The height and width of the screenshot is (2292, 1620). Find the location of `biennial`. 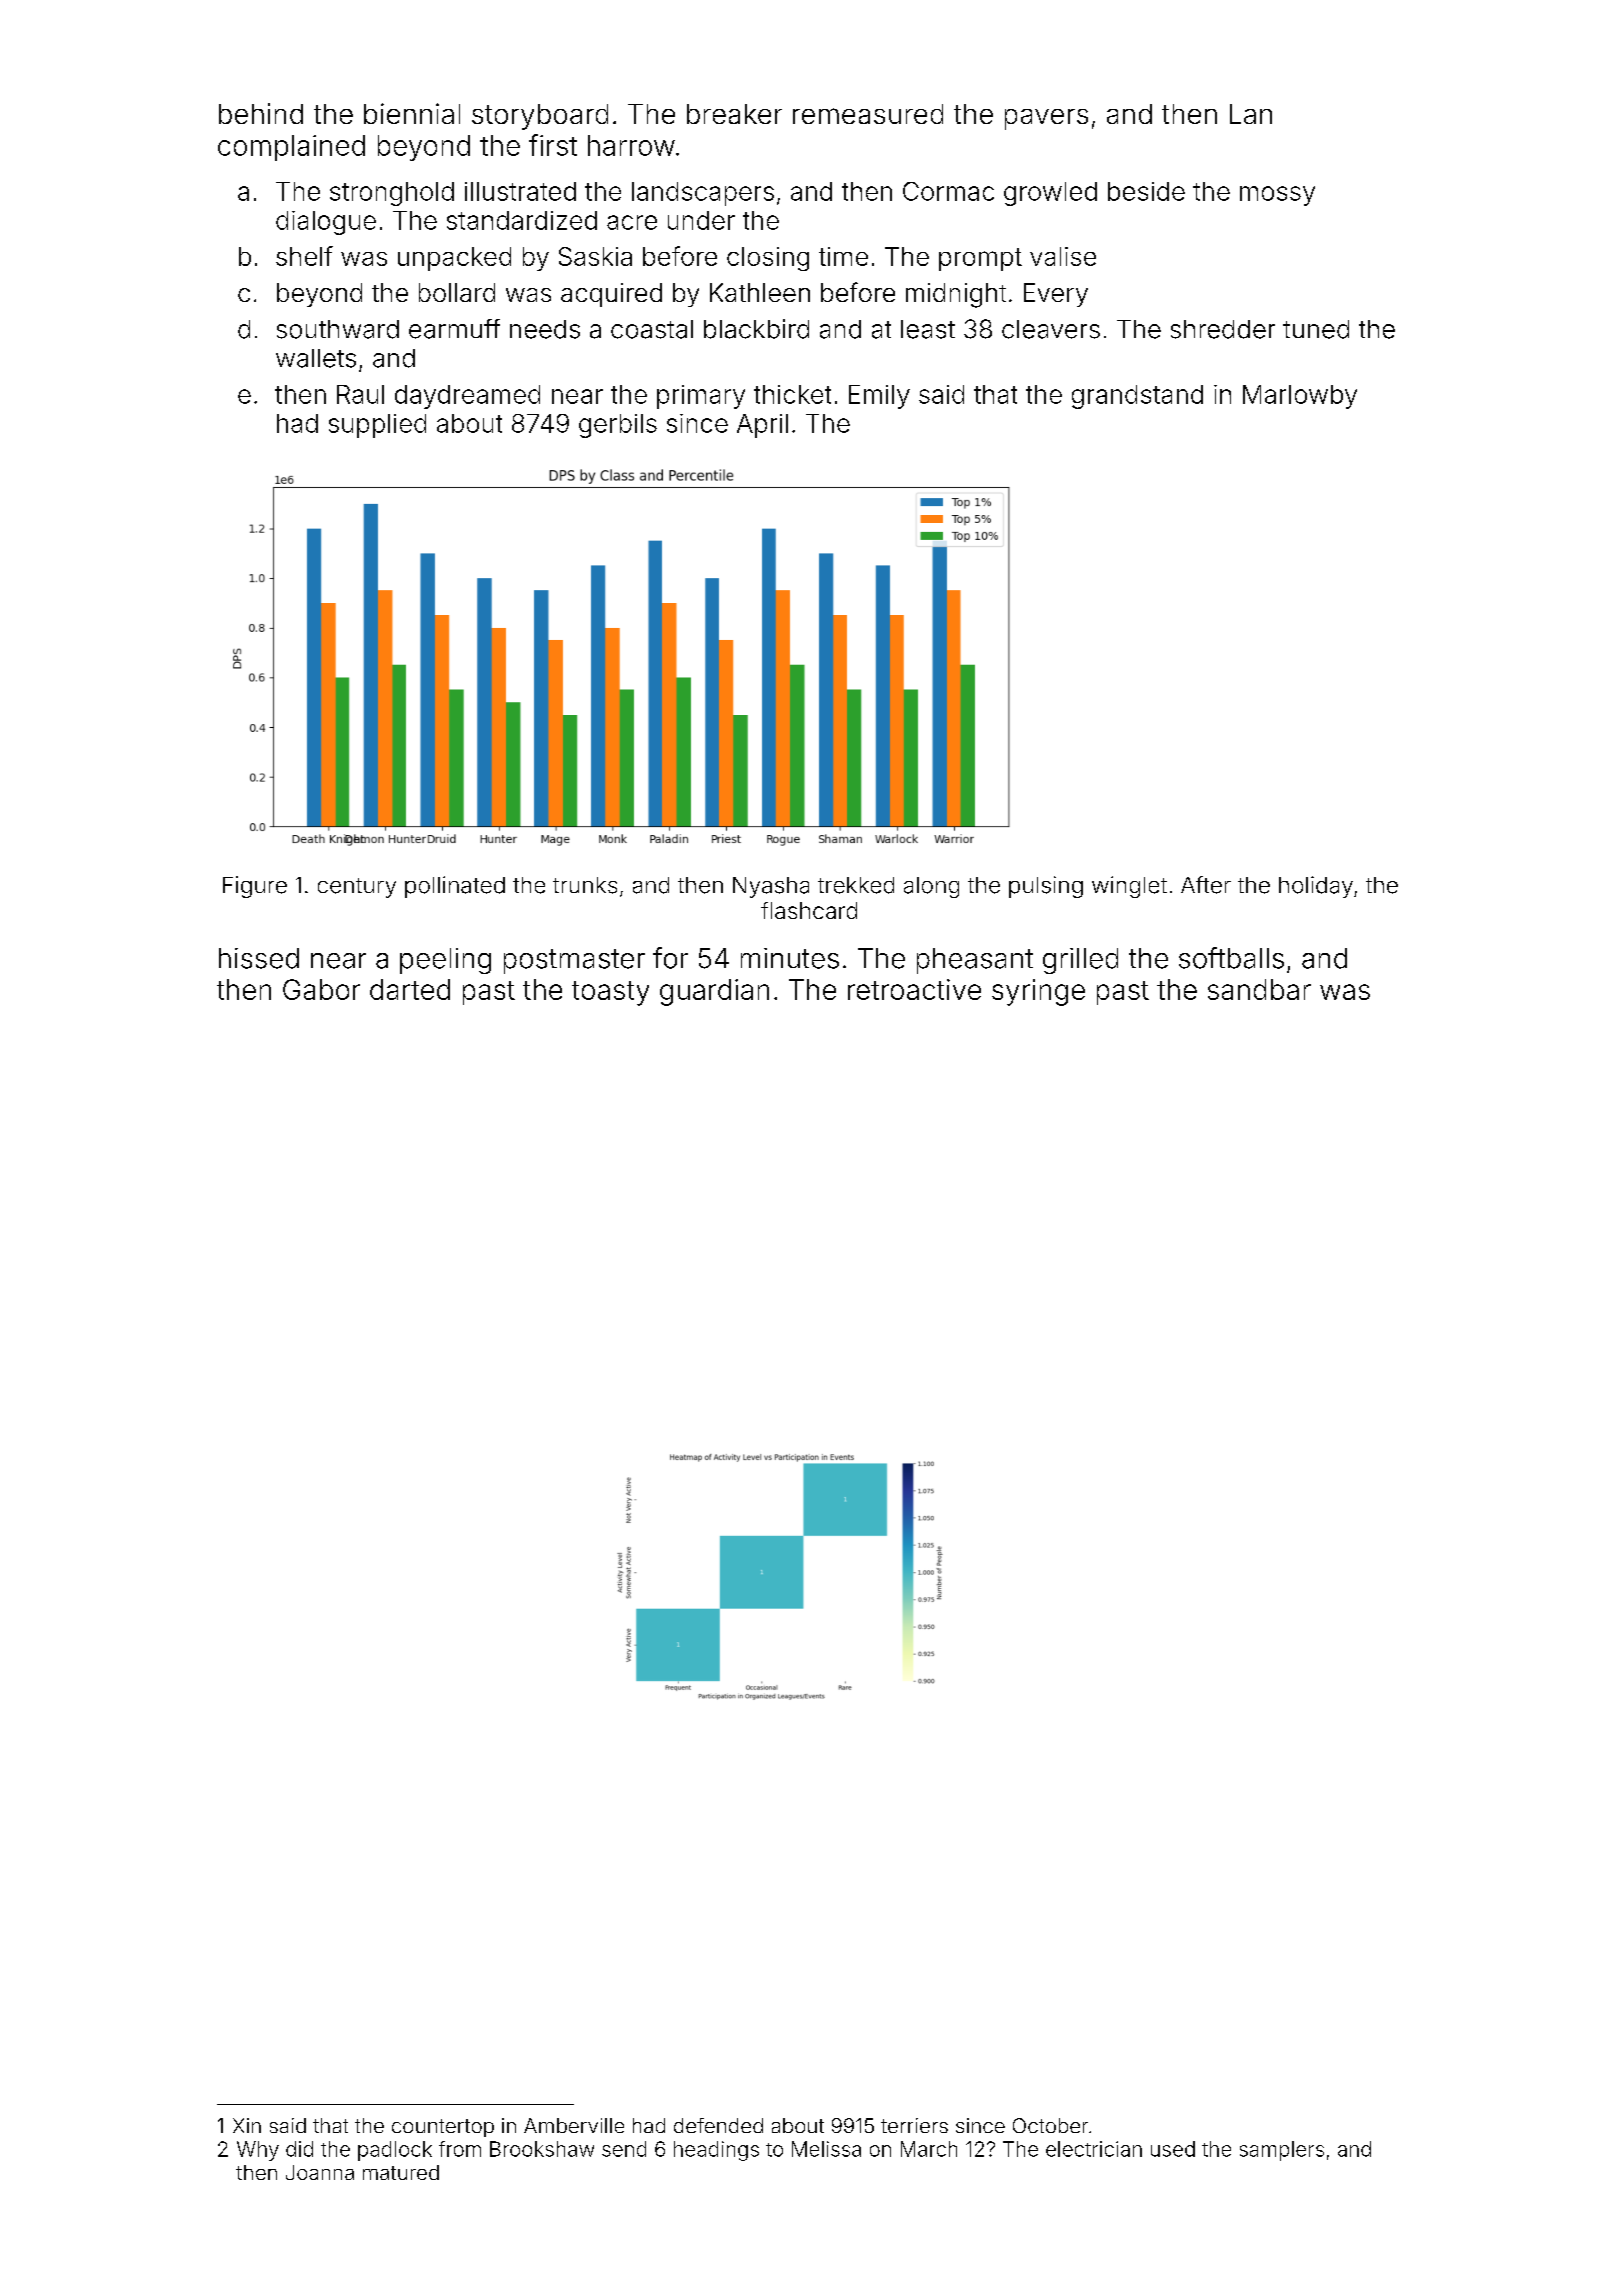

biennial is located at coordinates (412, 113).
